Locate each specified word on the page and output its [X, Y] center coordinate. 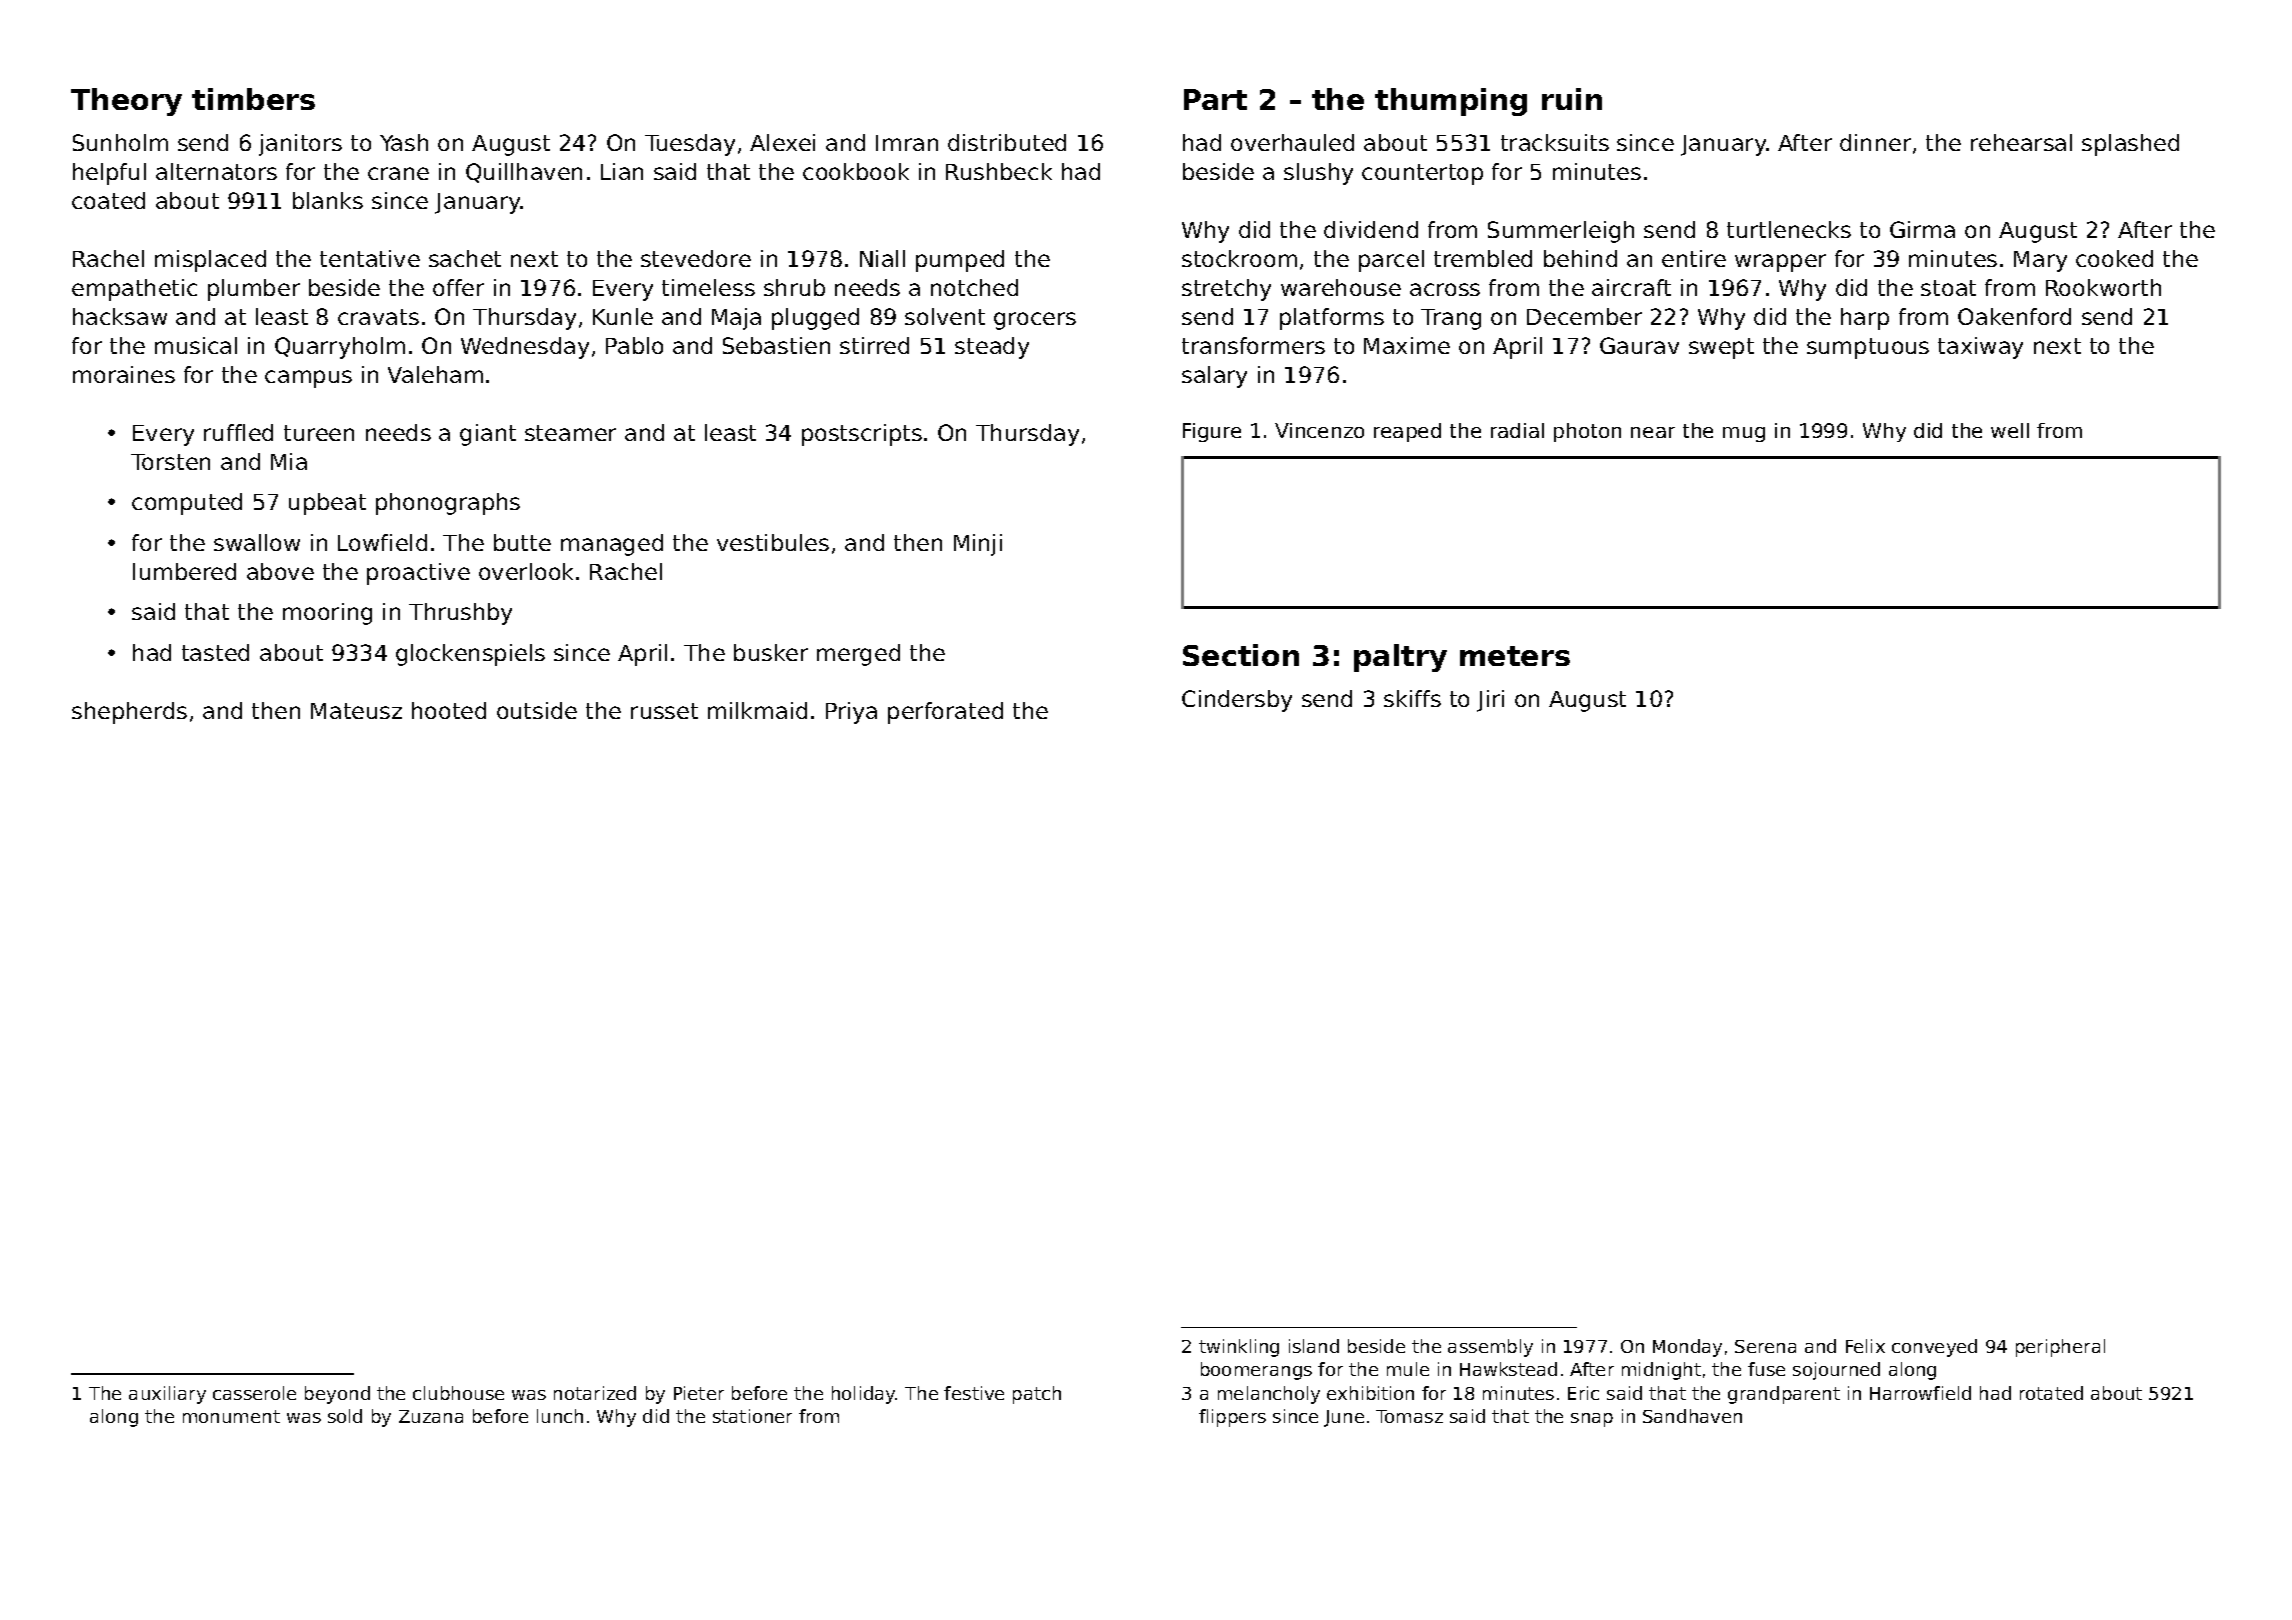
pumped [960, 261]
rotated [2051, 1393]
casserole [254, 1393]
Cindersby [1237, 701]
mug [1744, 434]
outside [537, 710]
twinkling [1239, 1348]
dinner [1875, 142]
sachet [465, 258]
